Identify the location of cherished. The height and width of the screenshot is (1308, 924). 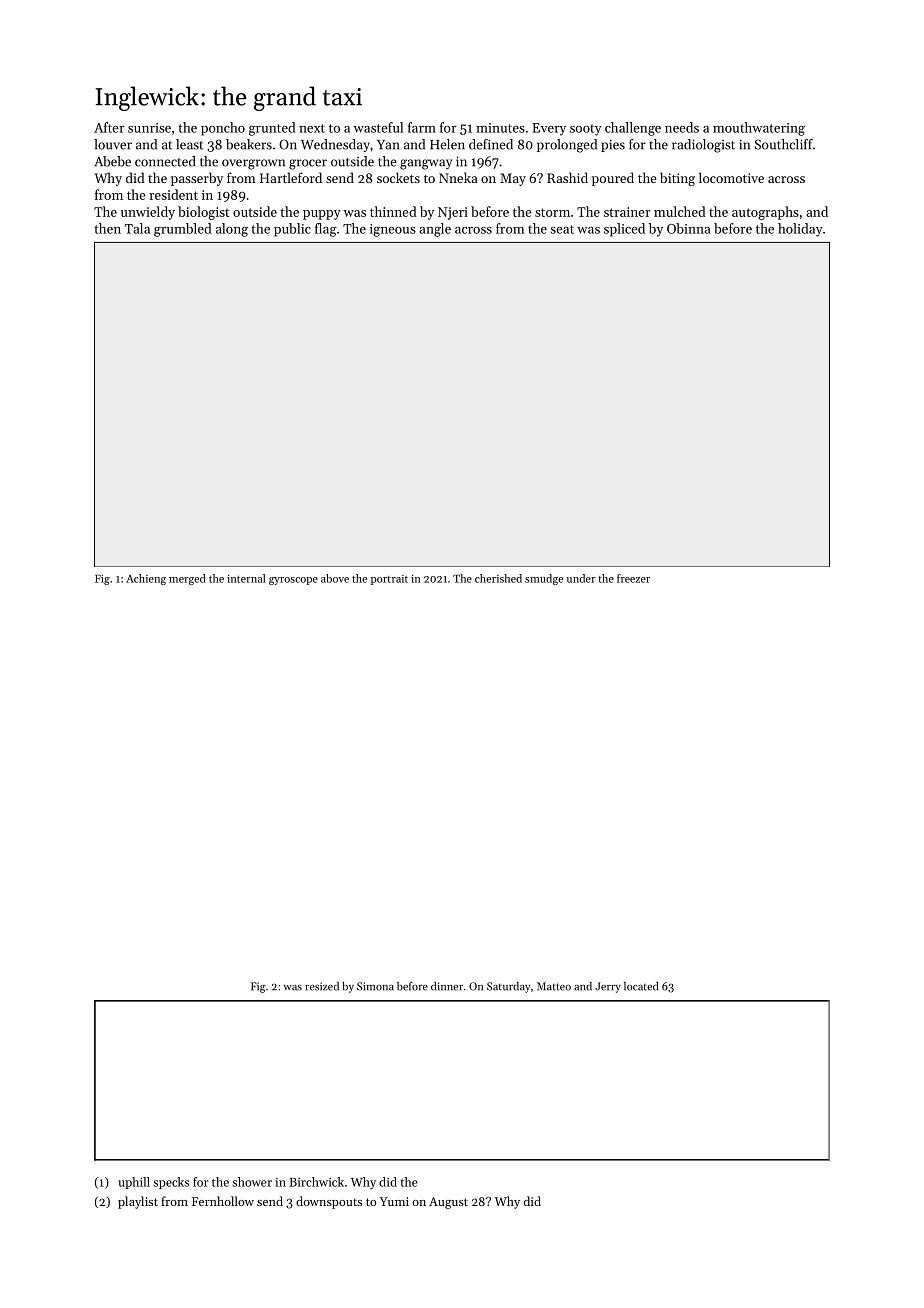
(498, 578).
